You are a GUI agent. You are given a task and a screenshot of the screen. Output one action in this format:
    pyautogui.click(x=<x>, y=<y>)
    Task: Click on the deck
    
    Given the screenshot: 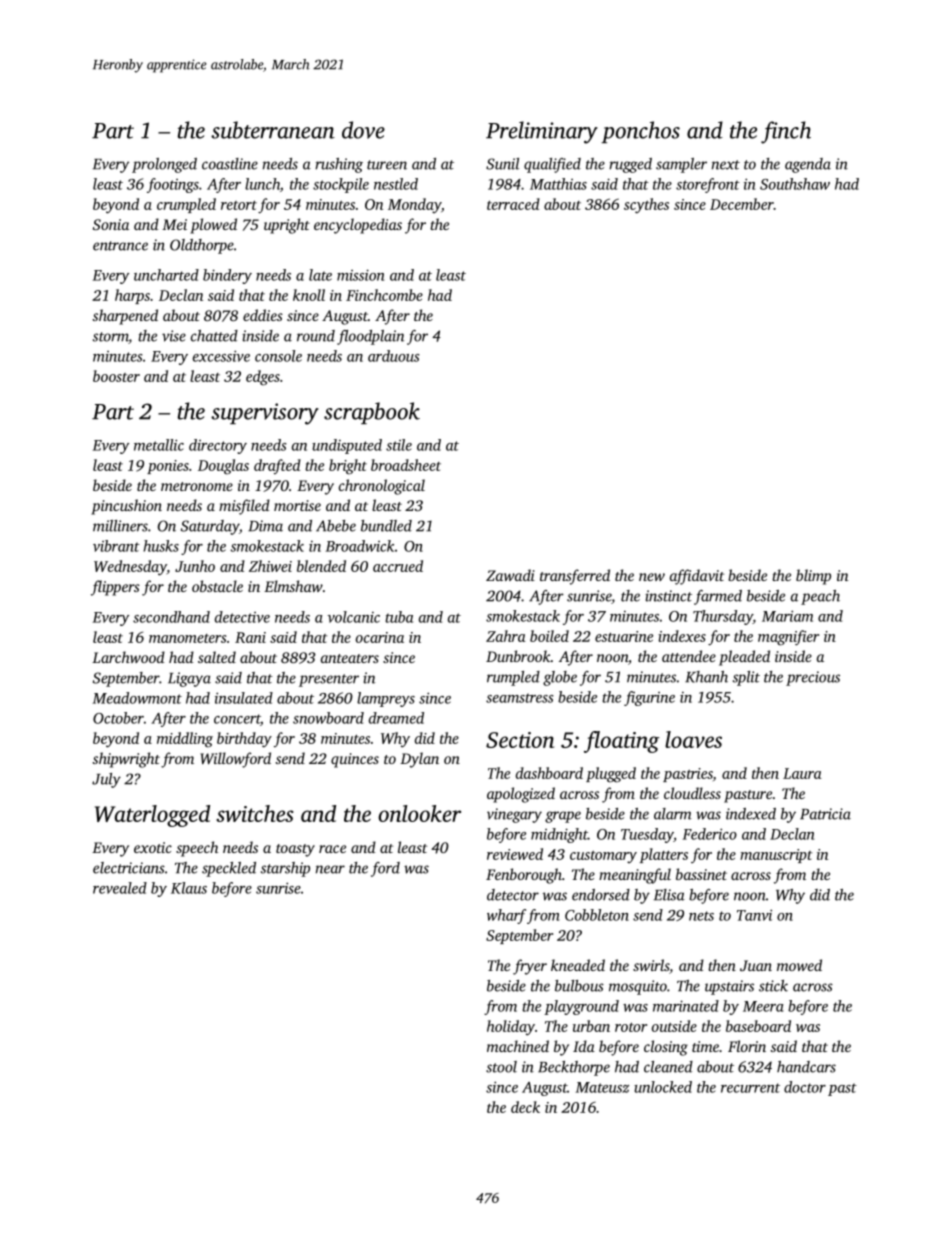 What is the action you would take?
    pyautogui.click(x=525, y=1107)
